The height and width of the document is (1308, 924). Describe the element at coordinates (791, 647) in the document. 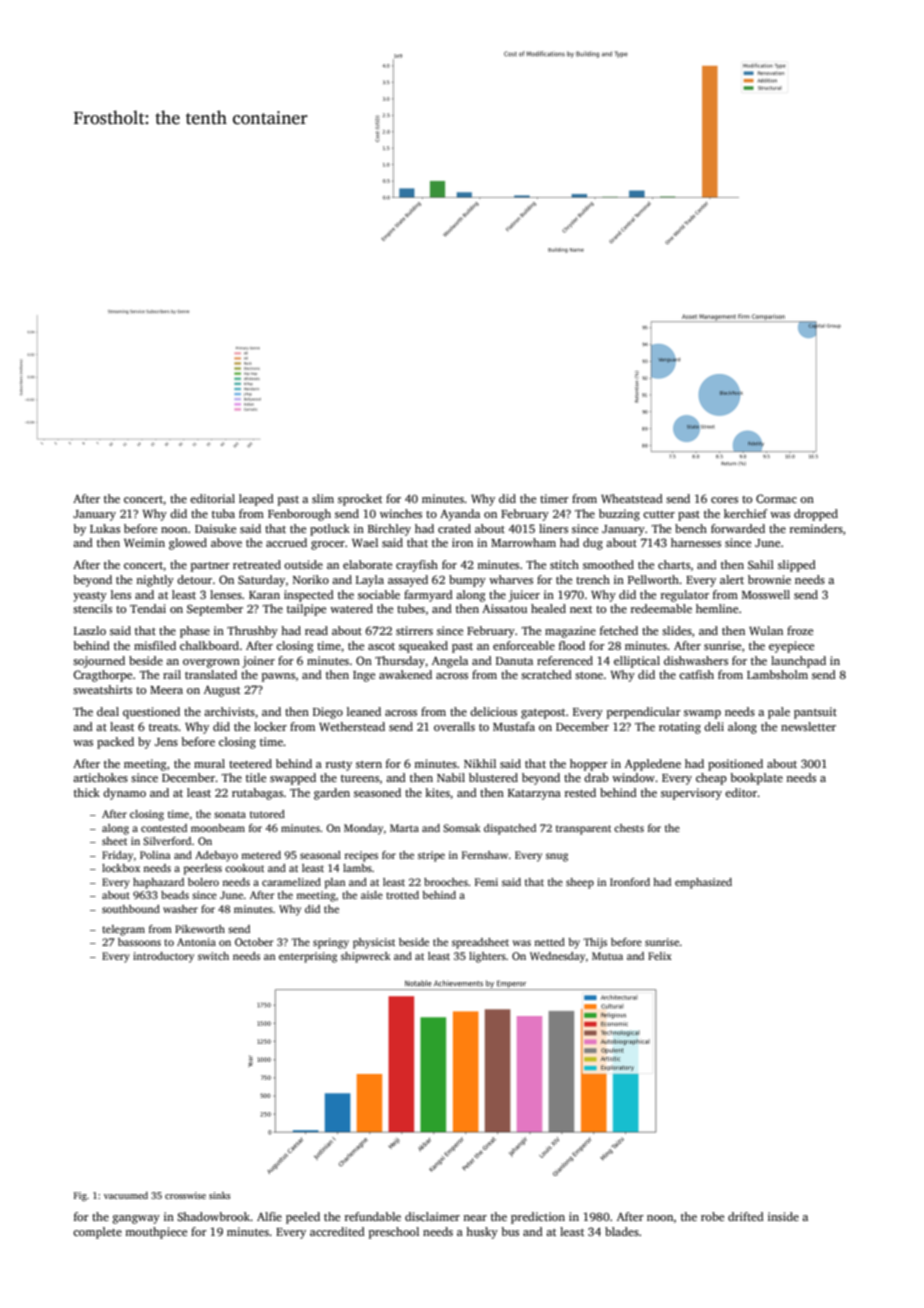

I see `eyepiece` at that location.
